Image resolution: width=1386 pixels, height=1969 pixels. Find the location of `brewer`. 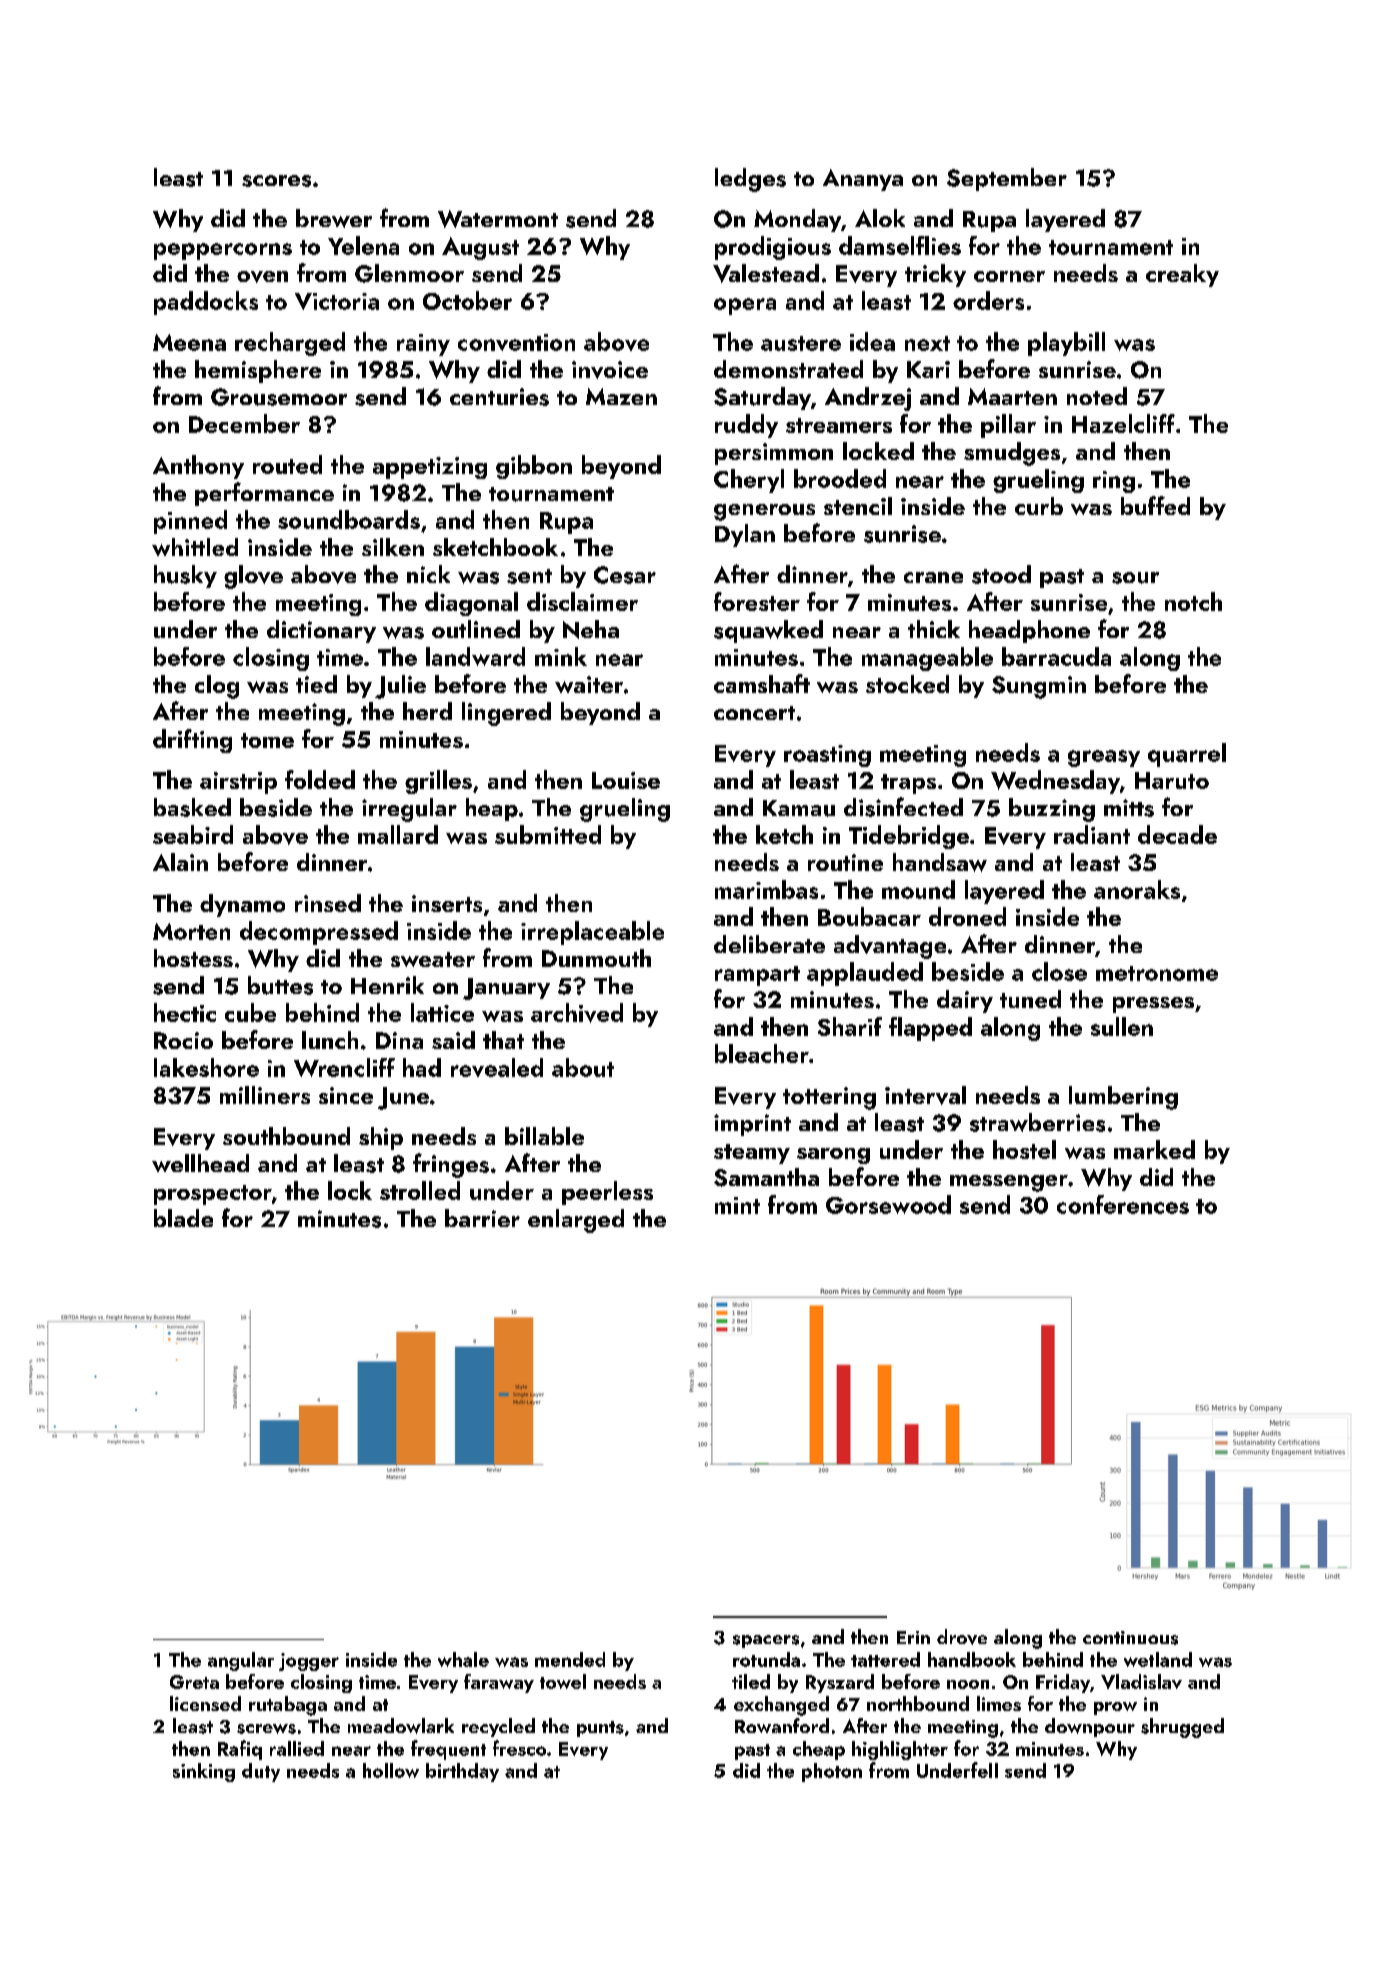

brewer is located at coordinates (334, 218).
